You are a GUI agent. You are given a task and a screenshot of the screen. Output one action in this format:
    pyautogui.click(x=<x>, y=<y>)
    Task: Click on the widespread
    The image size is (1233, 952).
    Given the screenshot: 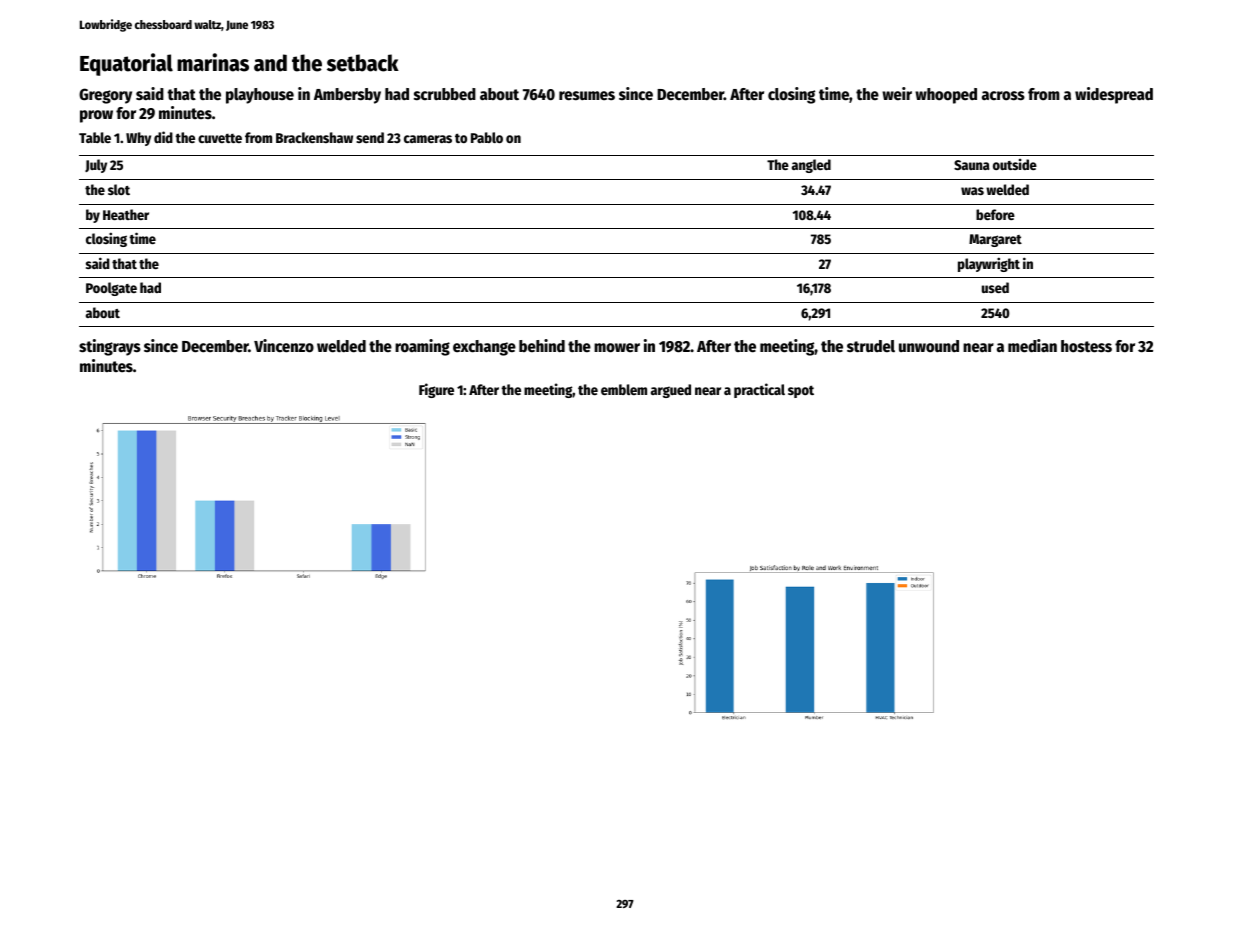 What is the action you would take?
    pyautogui.click(x=1114, y=95)
